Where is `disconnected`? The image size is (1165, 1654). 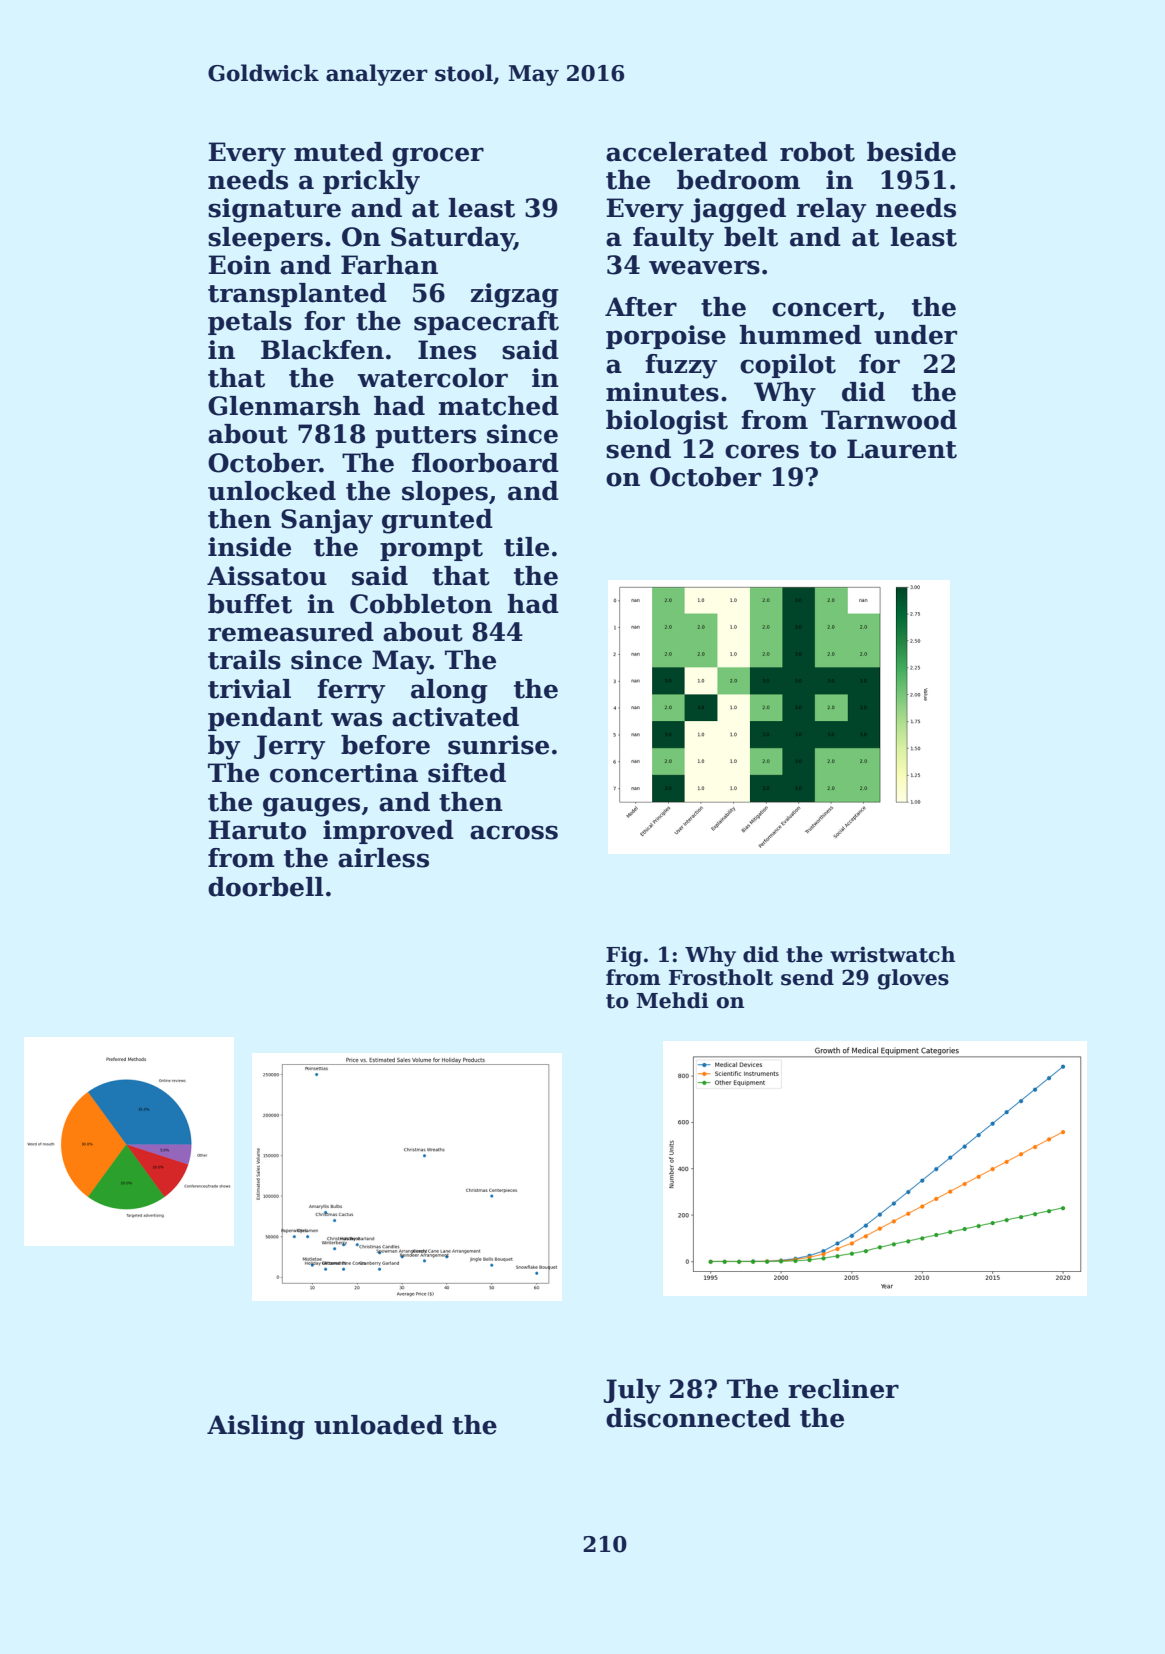 disconnected is located at coordinates (698, 1418).
